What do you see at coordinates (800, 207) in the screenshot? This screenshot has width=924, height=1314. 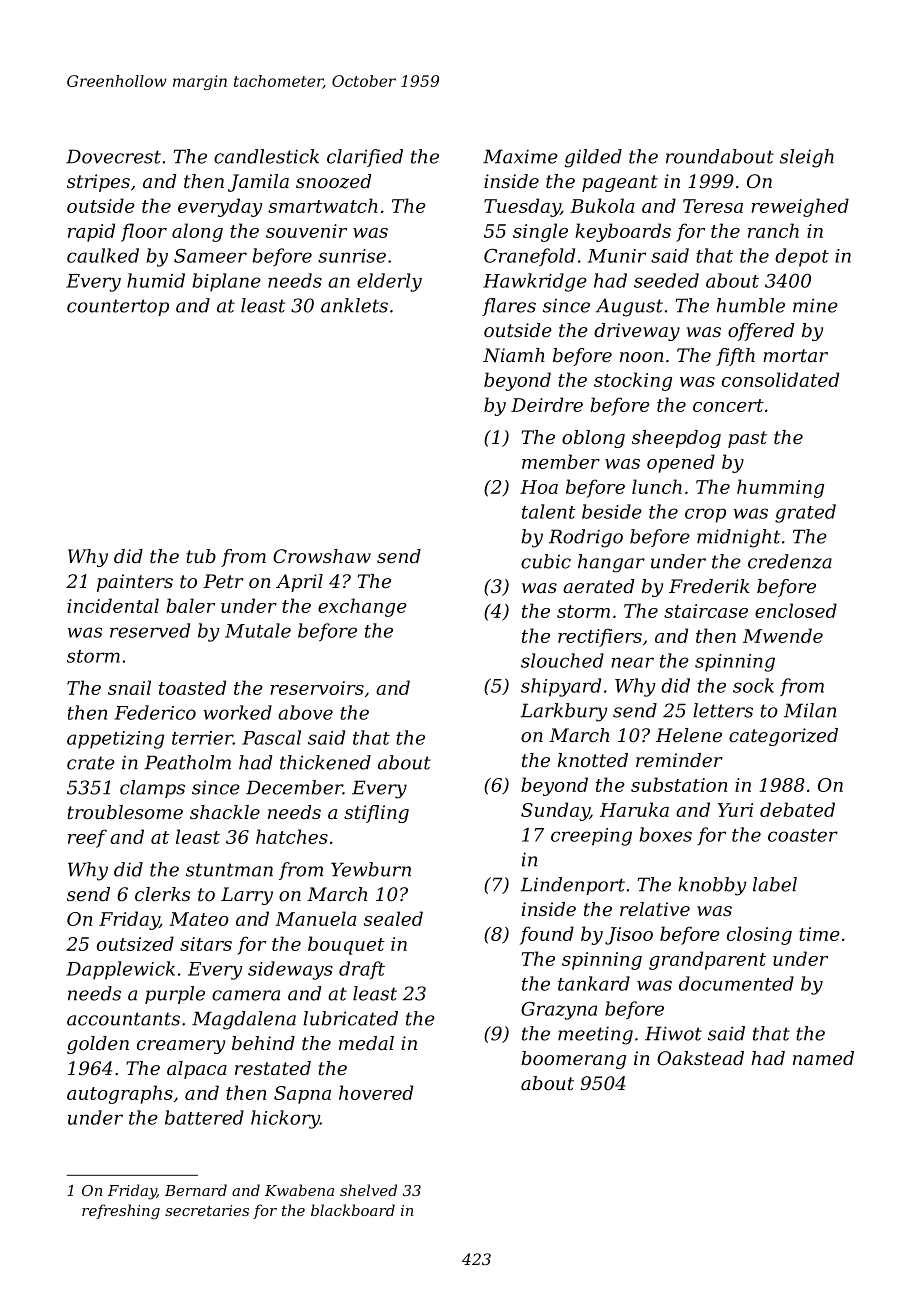 I see `reweighed` at bounding box center [800, 207].
